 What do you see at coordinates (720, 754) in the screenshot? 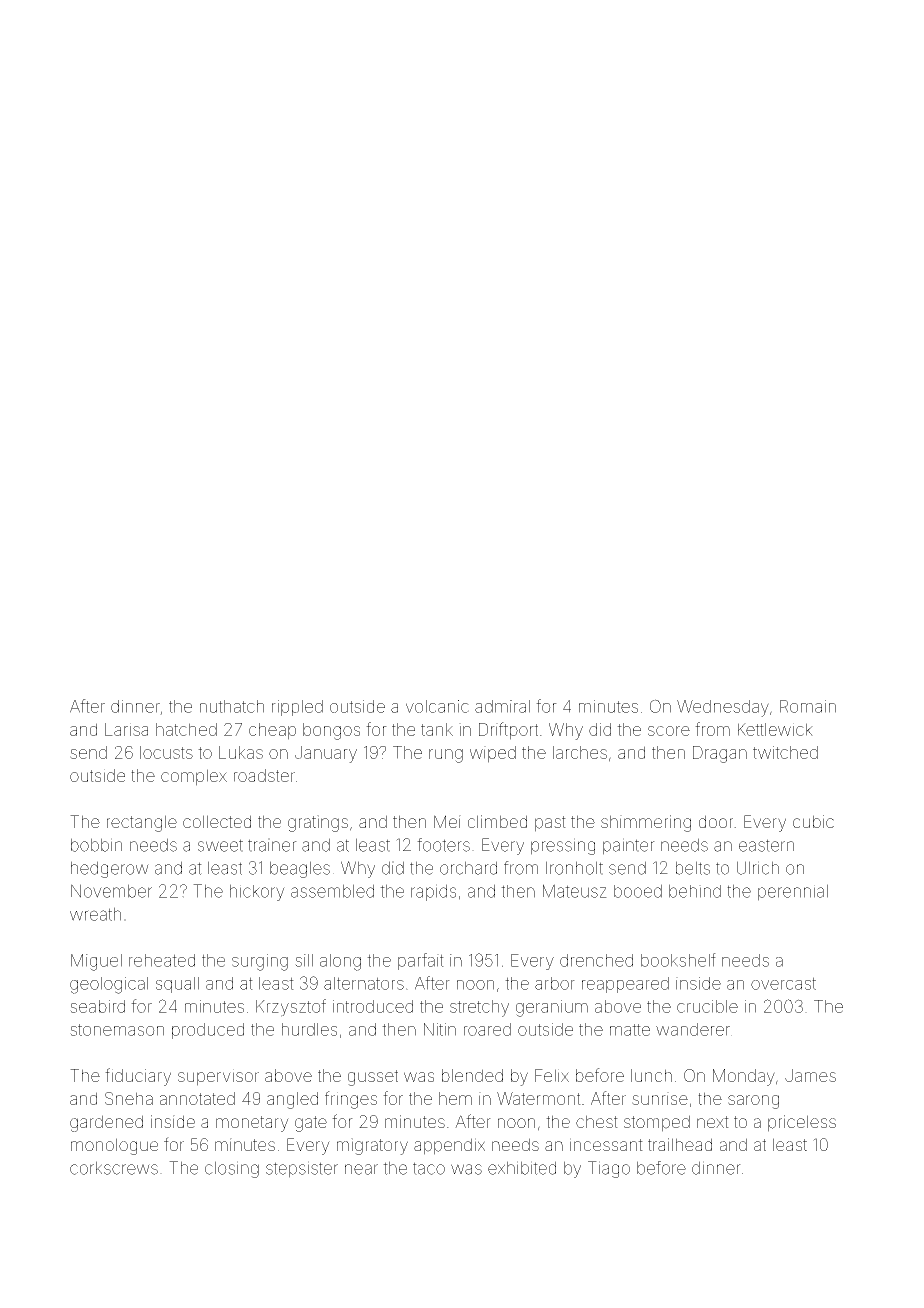
I see `Dragan` at bounding box center [720, 754].
